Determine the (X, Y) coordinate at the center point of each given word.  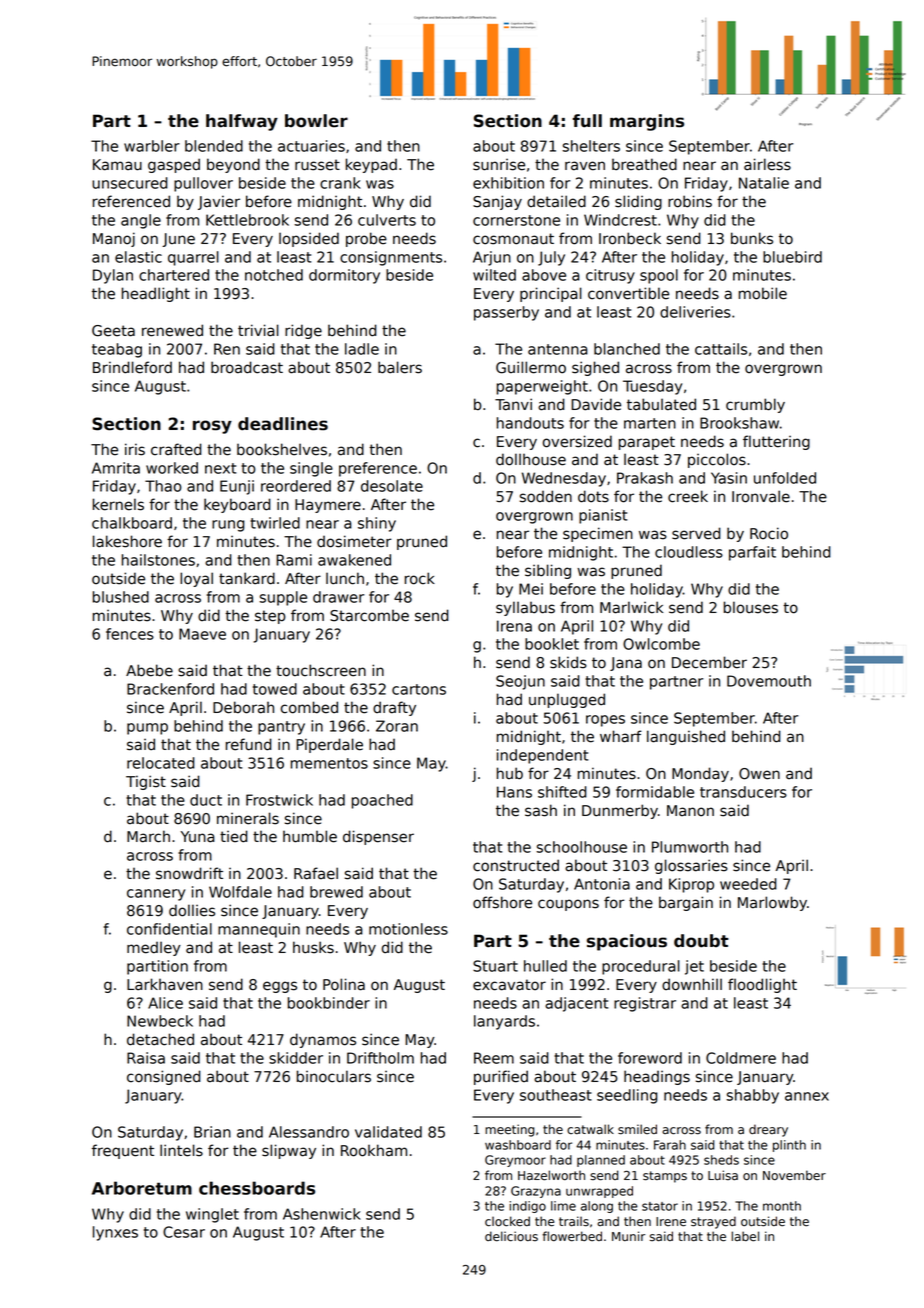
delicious (511, 1236)
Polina (344, 984)
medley (154, 948)
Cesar (184, 1232)
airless (767, 164)
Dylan (113, 276)
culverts (387, 220)
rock (420, 578)
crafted (176, 449)
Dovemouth (769, 681)
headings (657, 1077)
